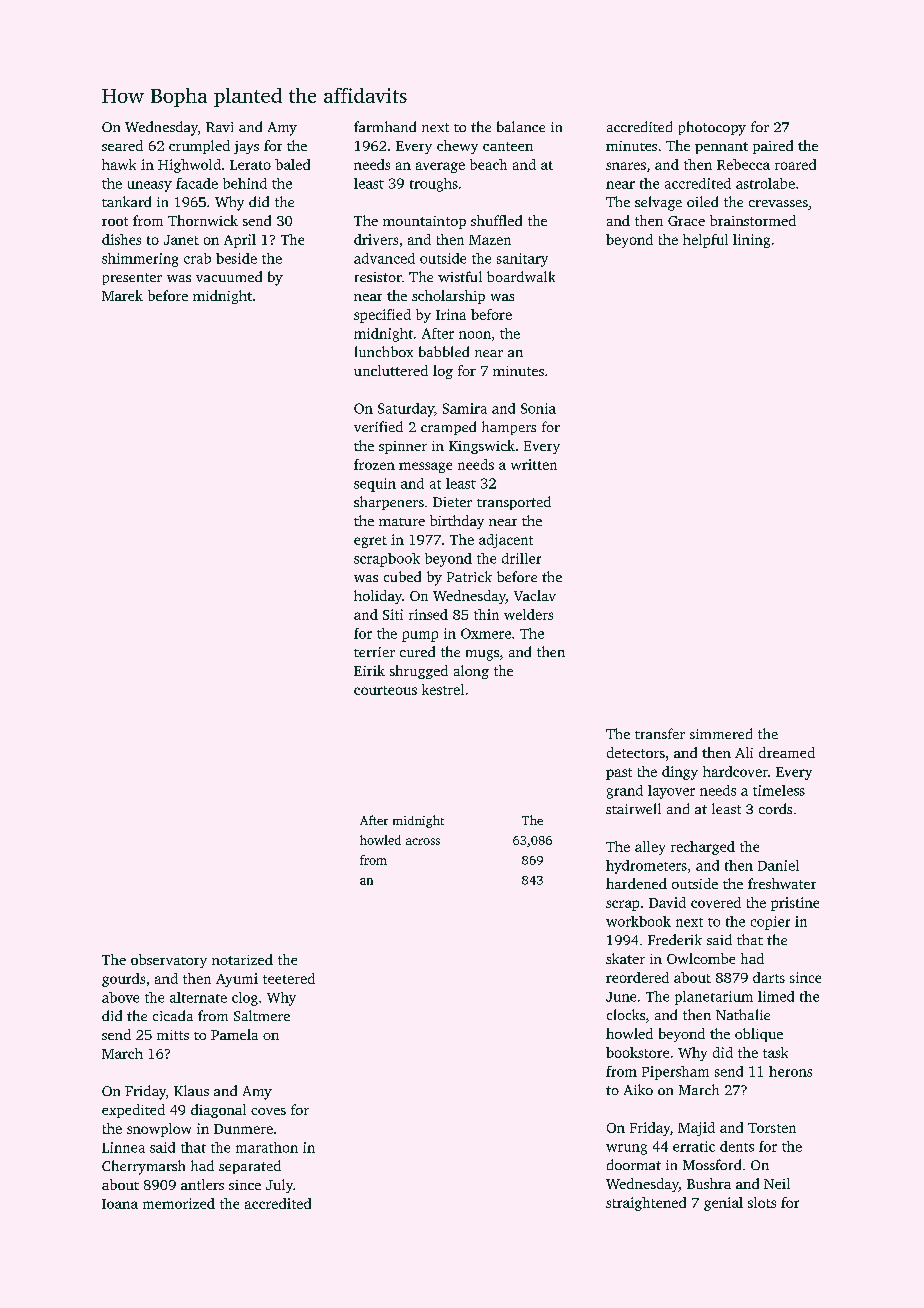 The height and width of the document is (1308, 924). What do you see at coordinates (776, 996) in the document?
I see `limed` at bounding box center [776, 996].
